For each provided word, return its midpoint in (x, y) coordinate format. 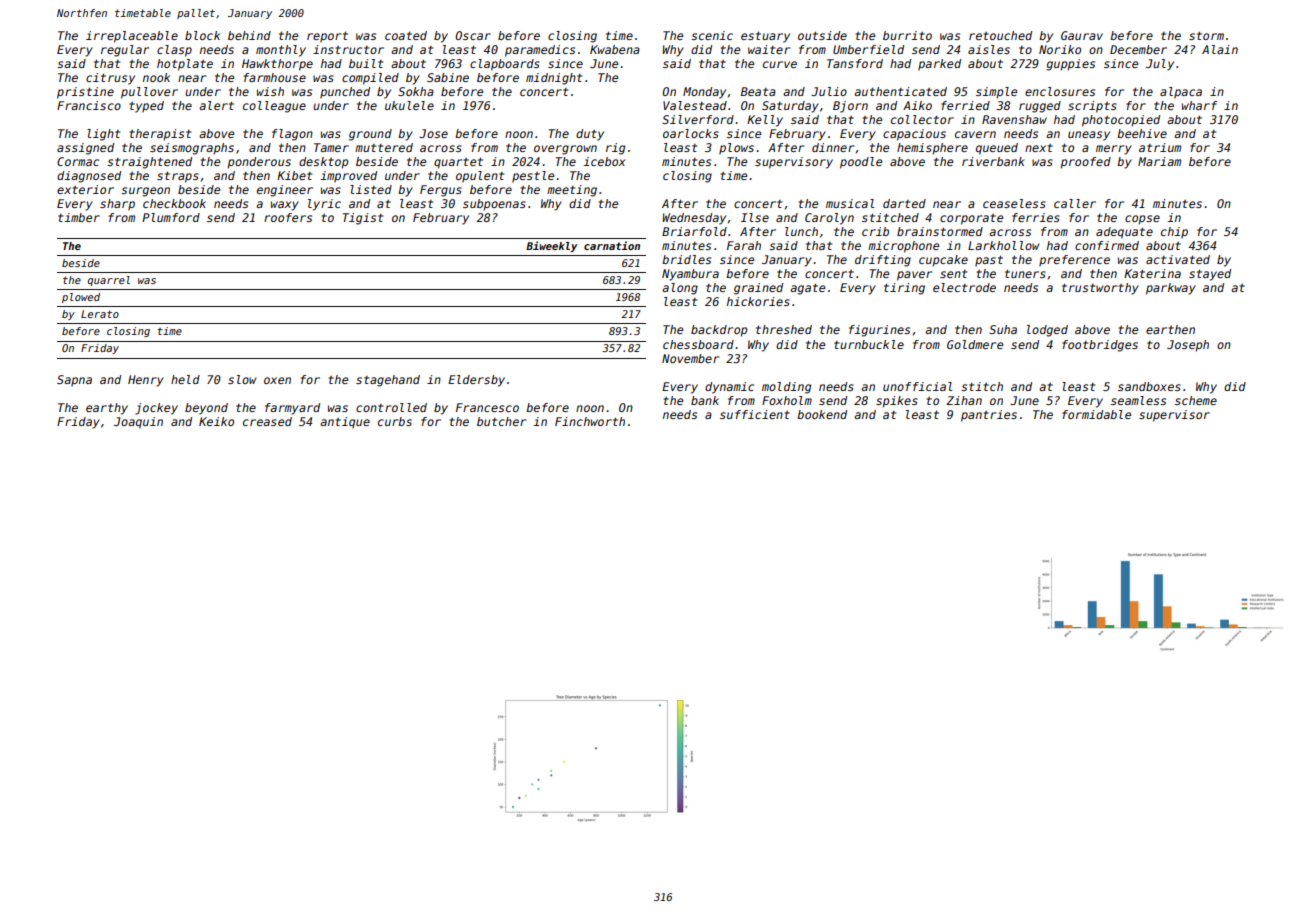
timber (79, 217)
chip (1174, 233)
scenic (712, 35)
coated (406, 35)
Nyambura (690, 275)
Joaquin (138, 423)
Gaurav (1082, 35)
